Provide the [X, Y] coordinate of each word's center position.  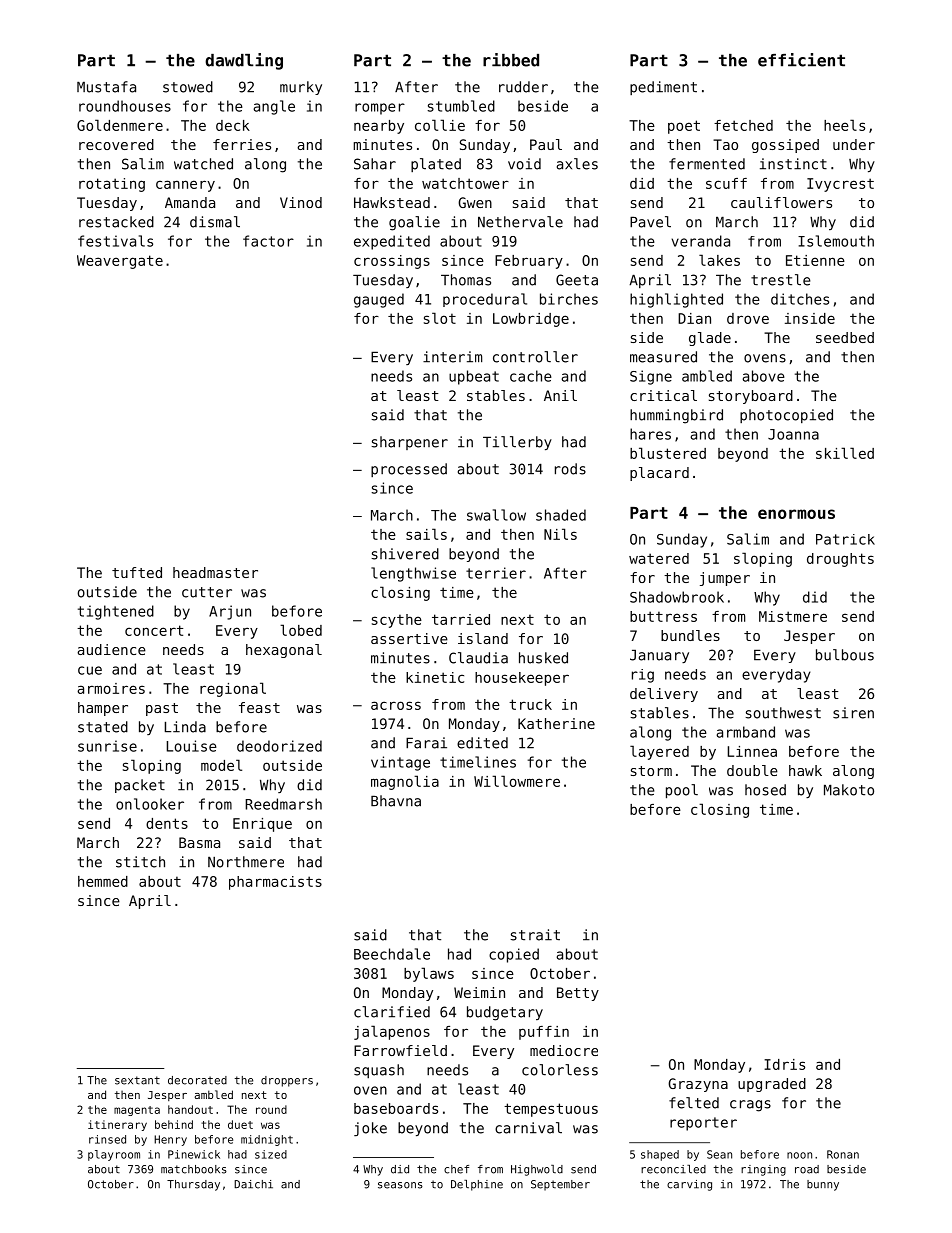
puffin [544, 1033]
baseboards [396, 1108]
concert [154, 630]
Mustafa [106, 87]
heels [844, 125]
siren [853, 713]
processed [409, 470]
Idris [784, 1064]
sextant [137, 1080]
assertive [409, 638]
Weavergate [120, 262]
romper [380, 109]
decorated [197, 1080]
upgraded [772, 1085]
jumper [725, 579]
